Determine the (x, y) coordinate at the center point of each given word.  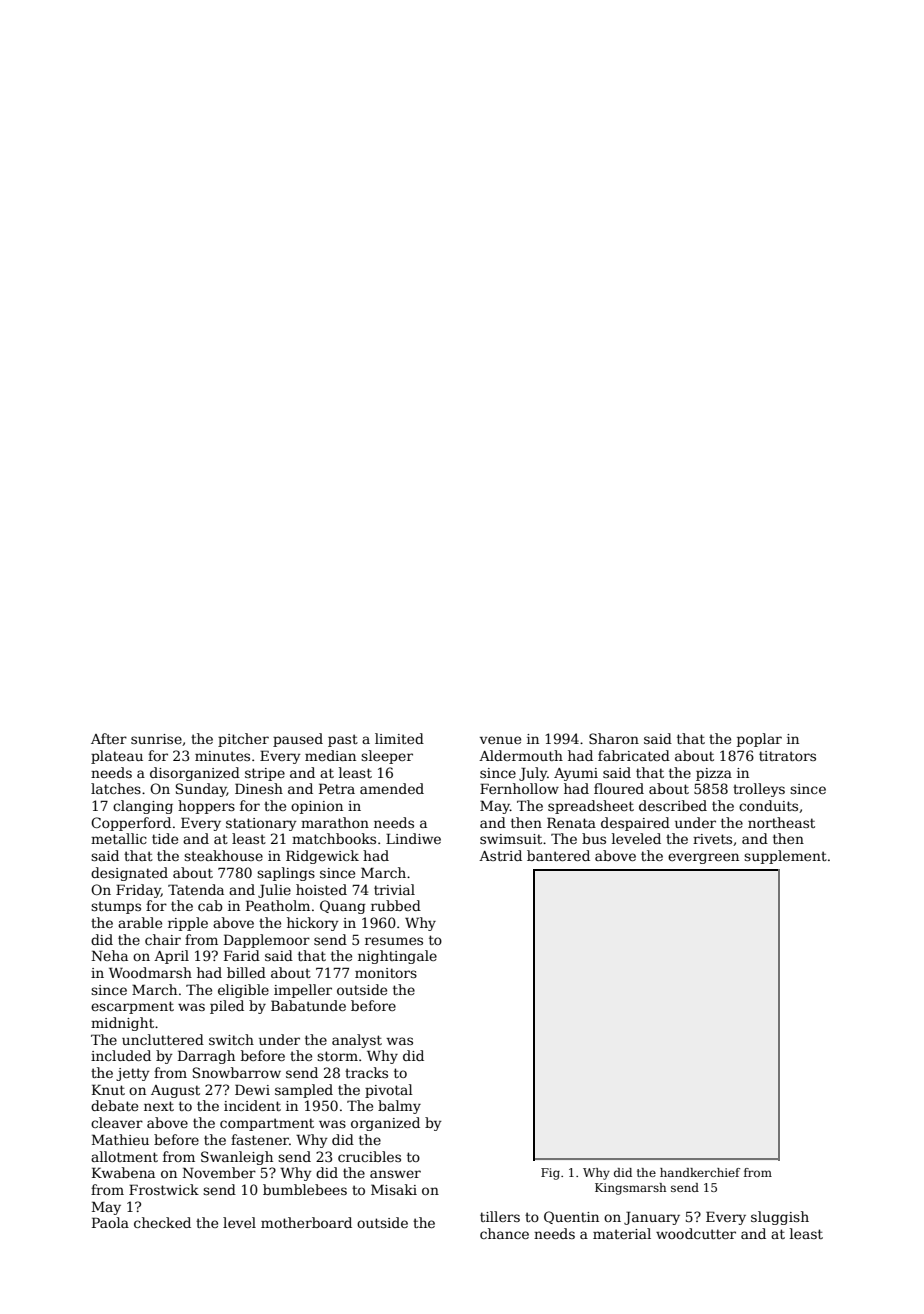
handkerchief (700, 1172)
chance (504, 1233)
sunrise (156, 739)
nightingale (397, 957)
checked (162, 1222)
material (622, 1233)
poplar (759, 740)
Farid (242, 955)
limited (399, 738)
